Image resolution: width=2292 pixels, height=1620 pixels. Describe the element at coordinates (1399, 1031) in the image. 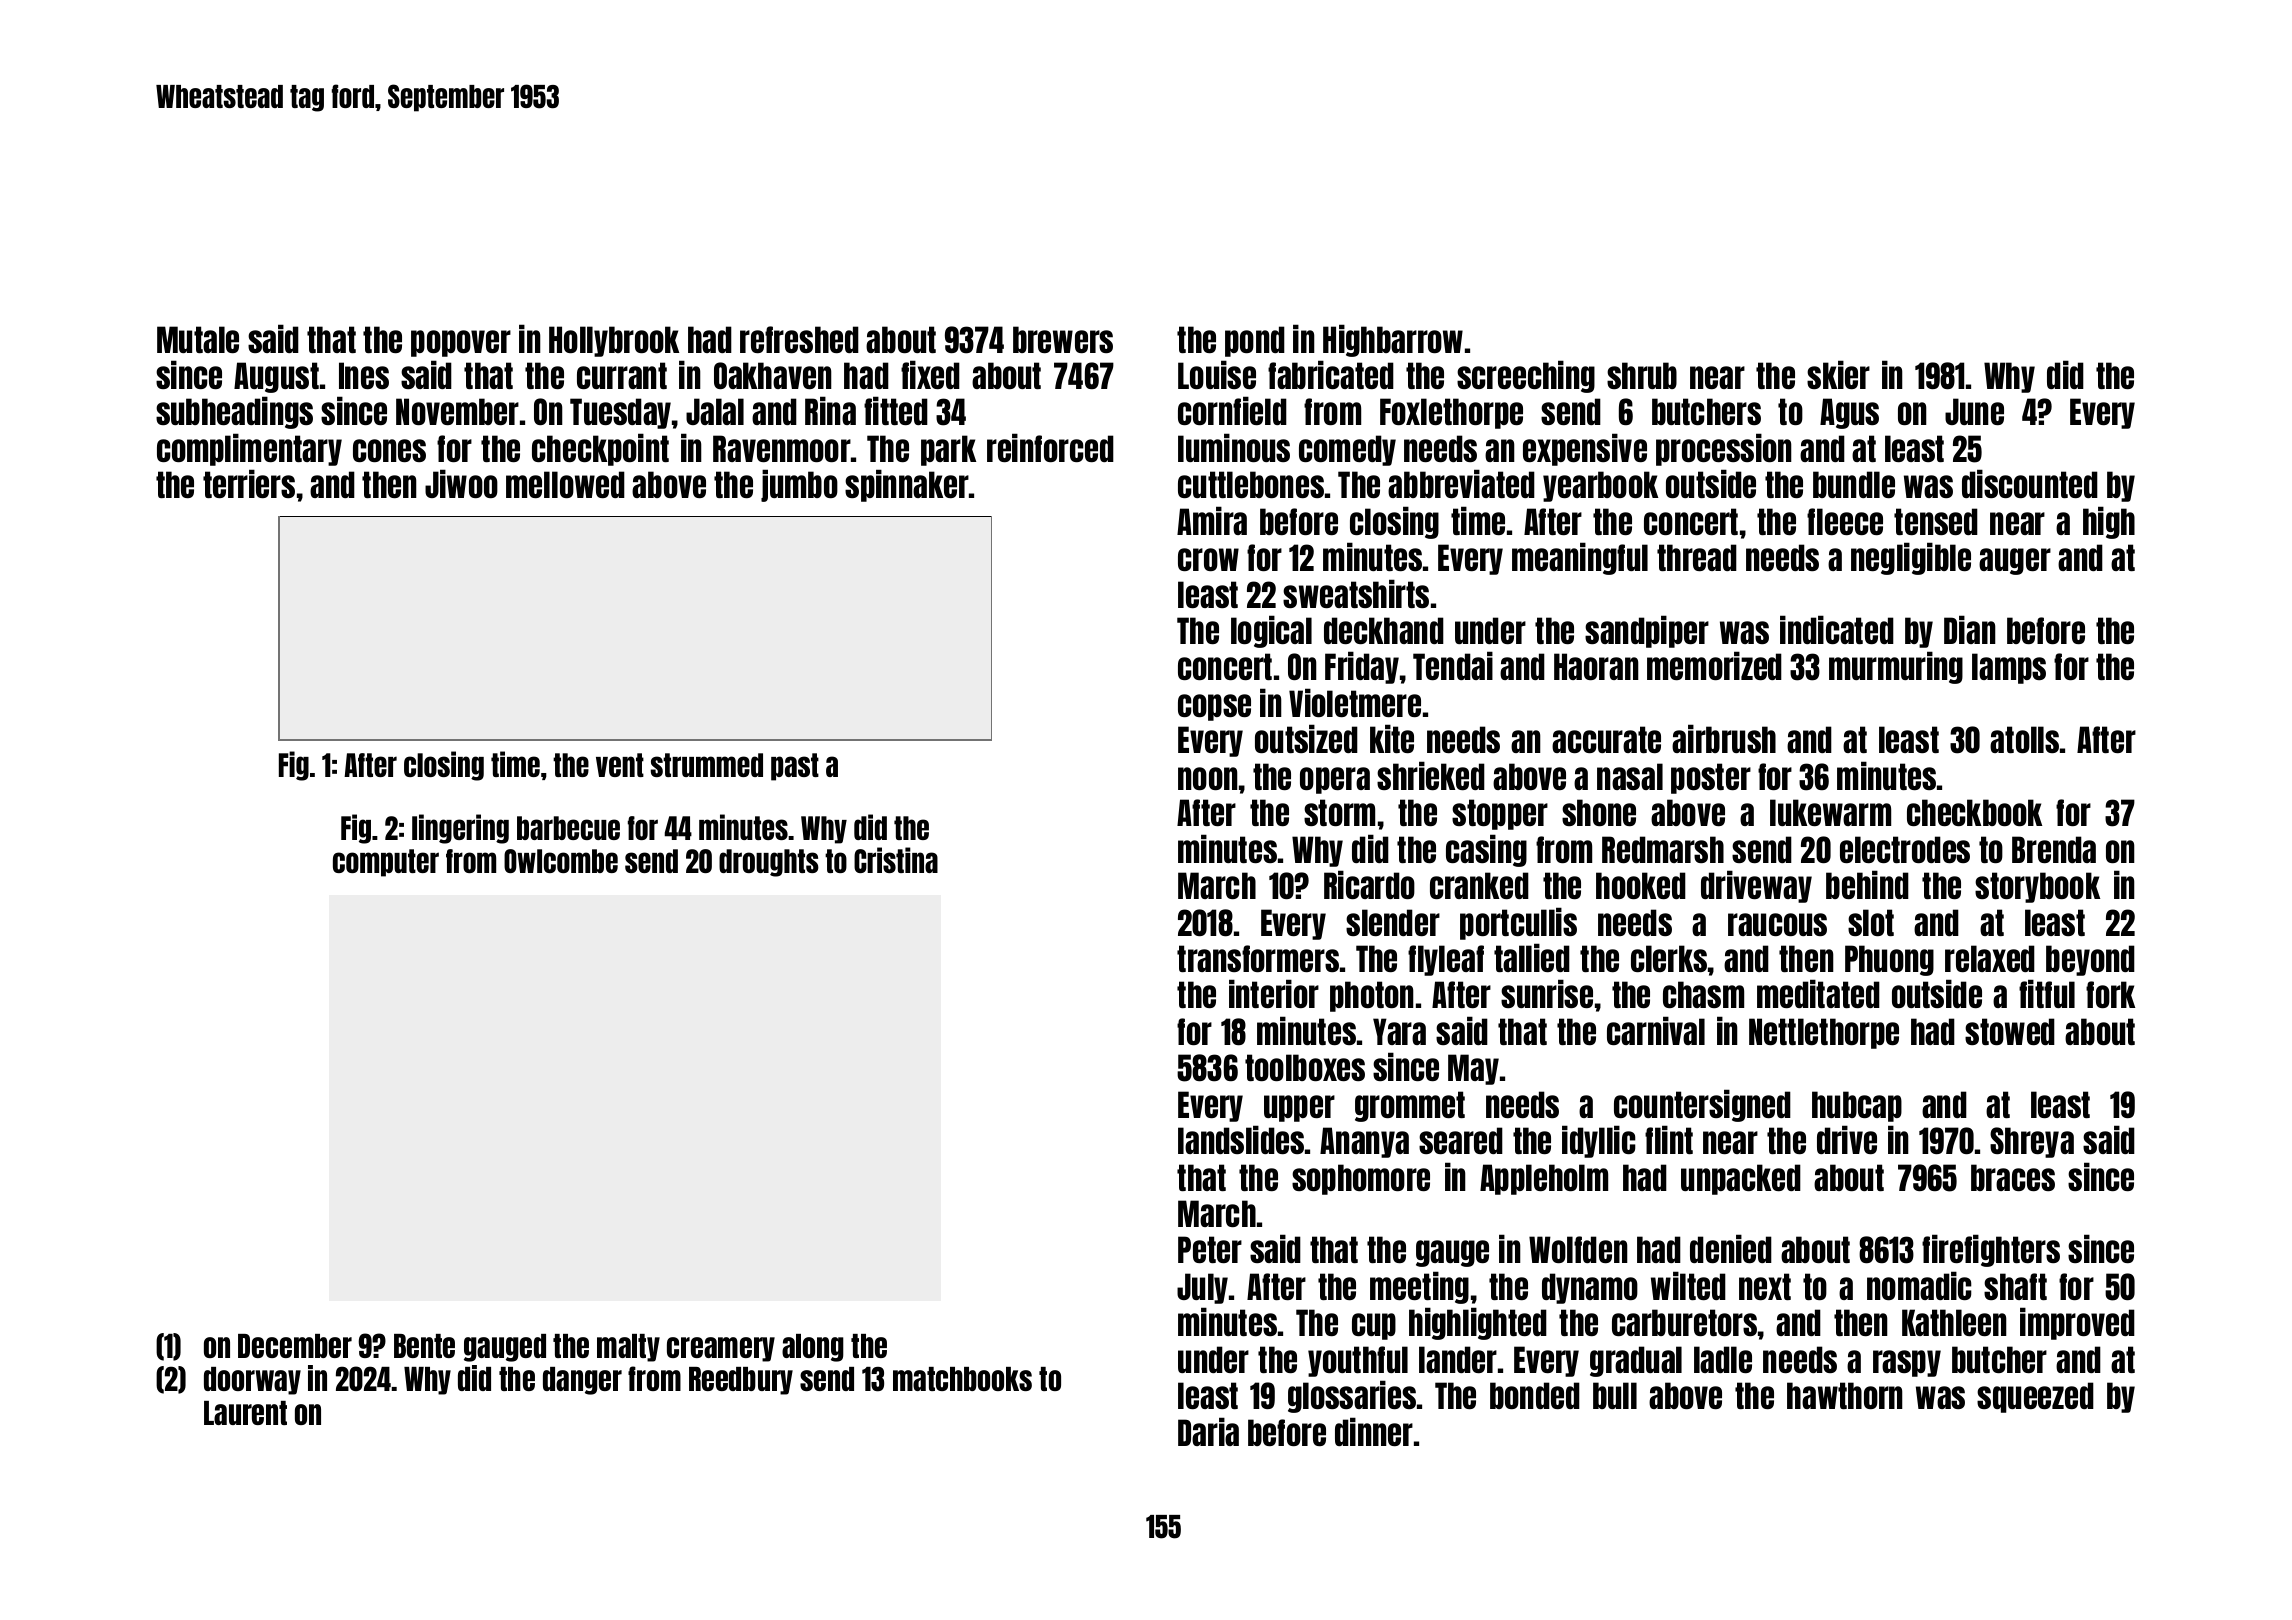

I see `Yara` at that location.
